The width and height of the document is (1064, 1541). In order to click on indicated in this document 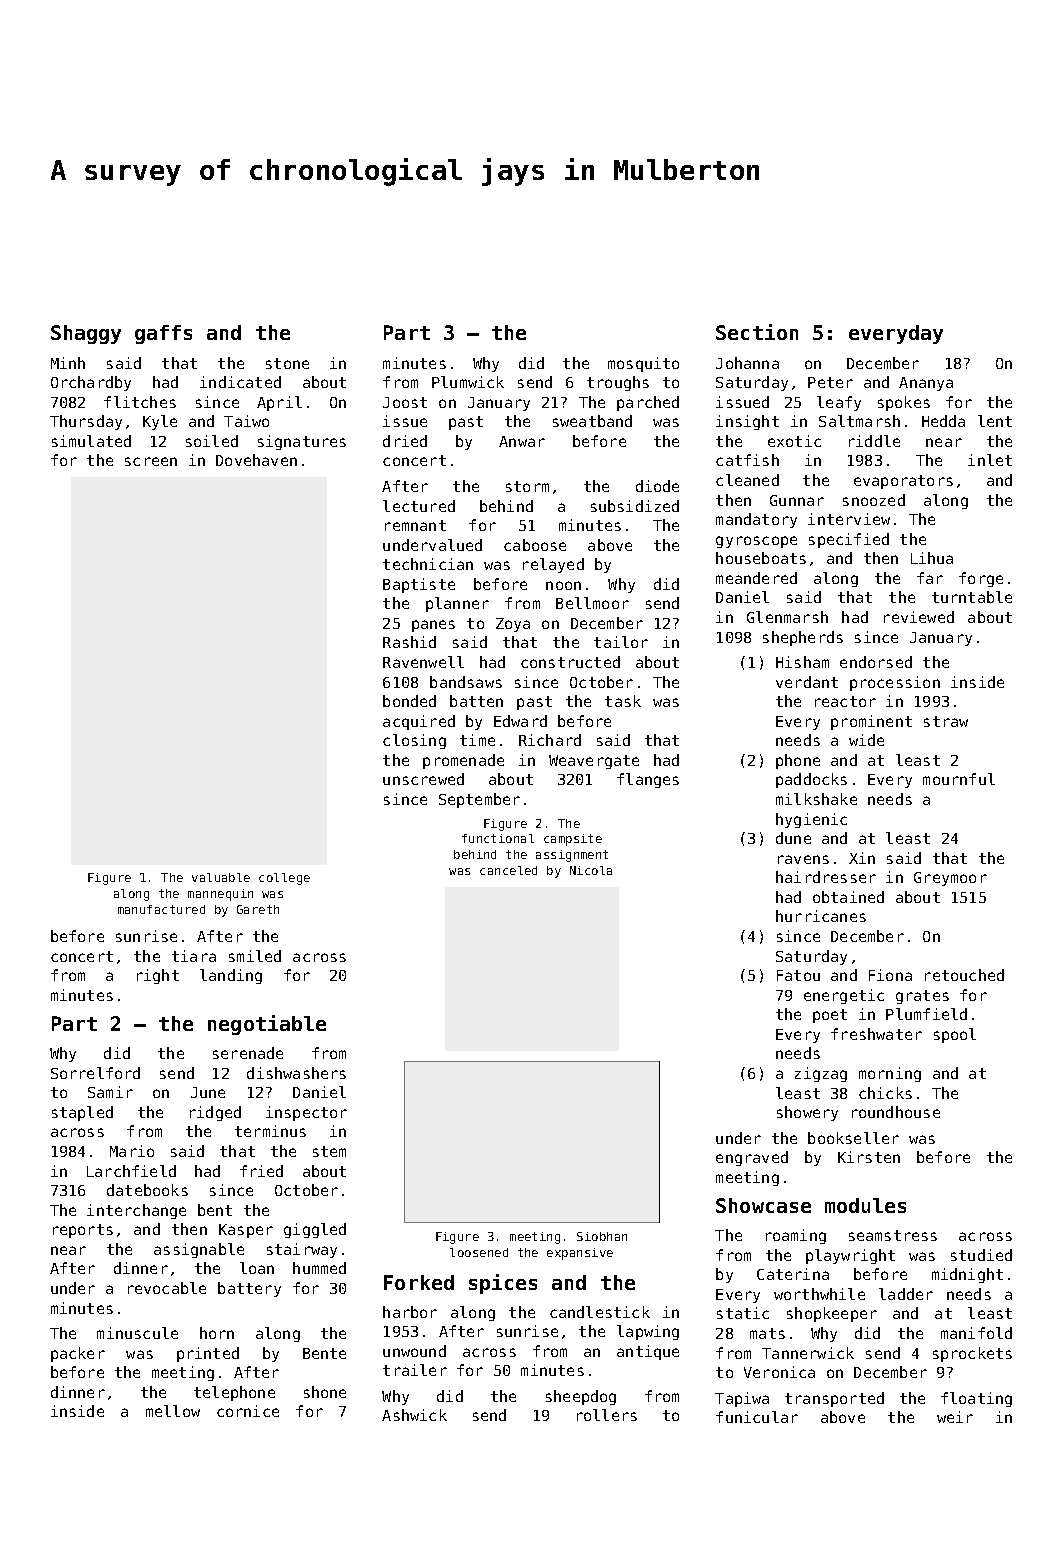, I will do `click(240, 382)`.
